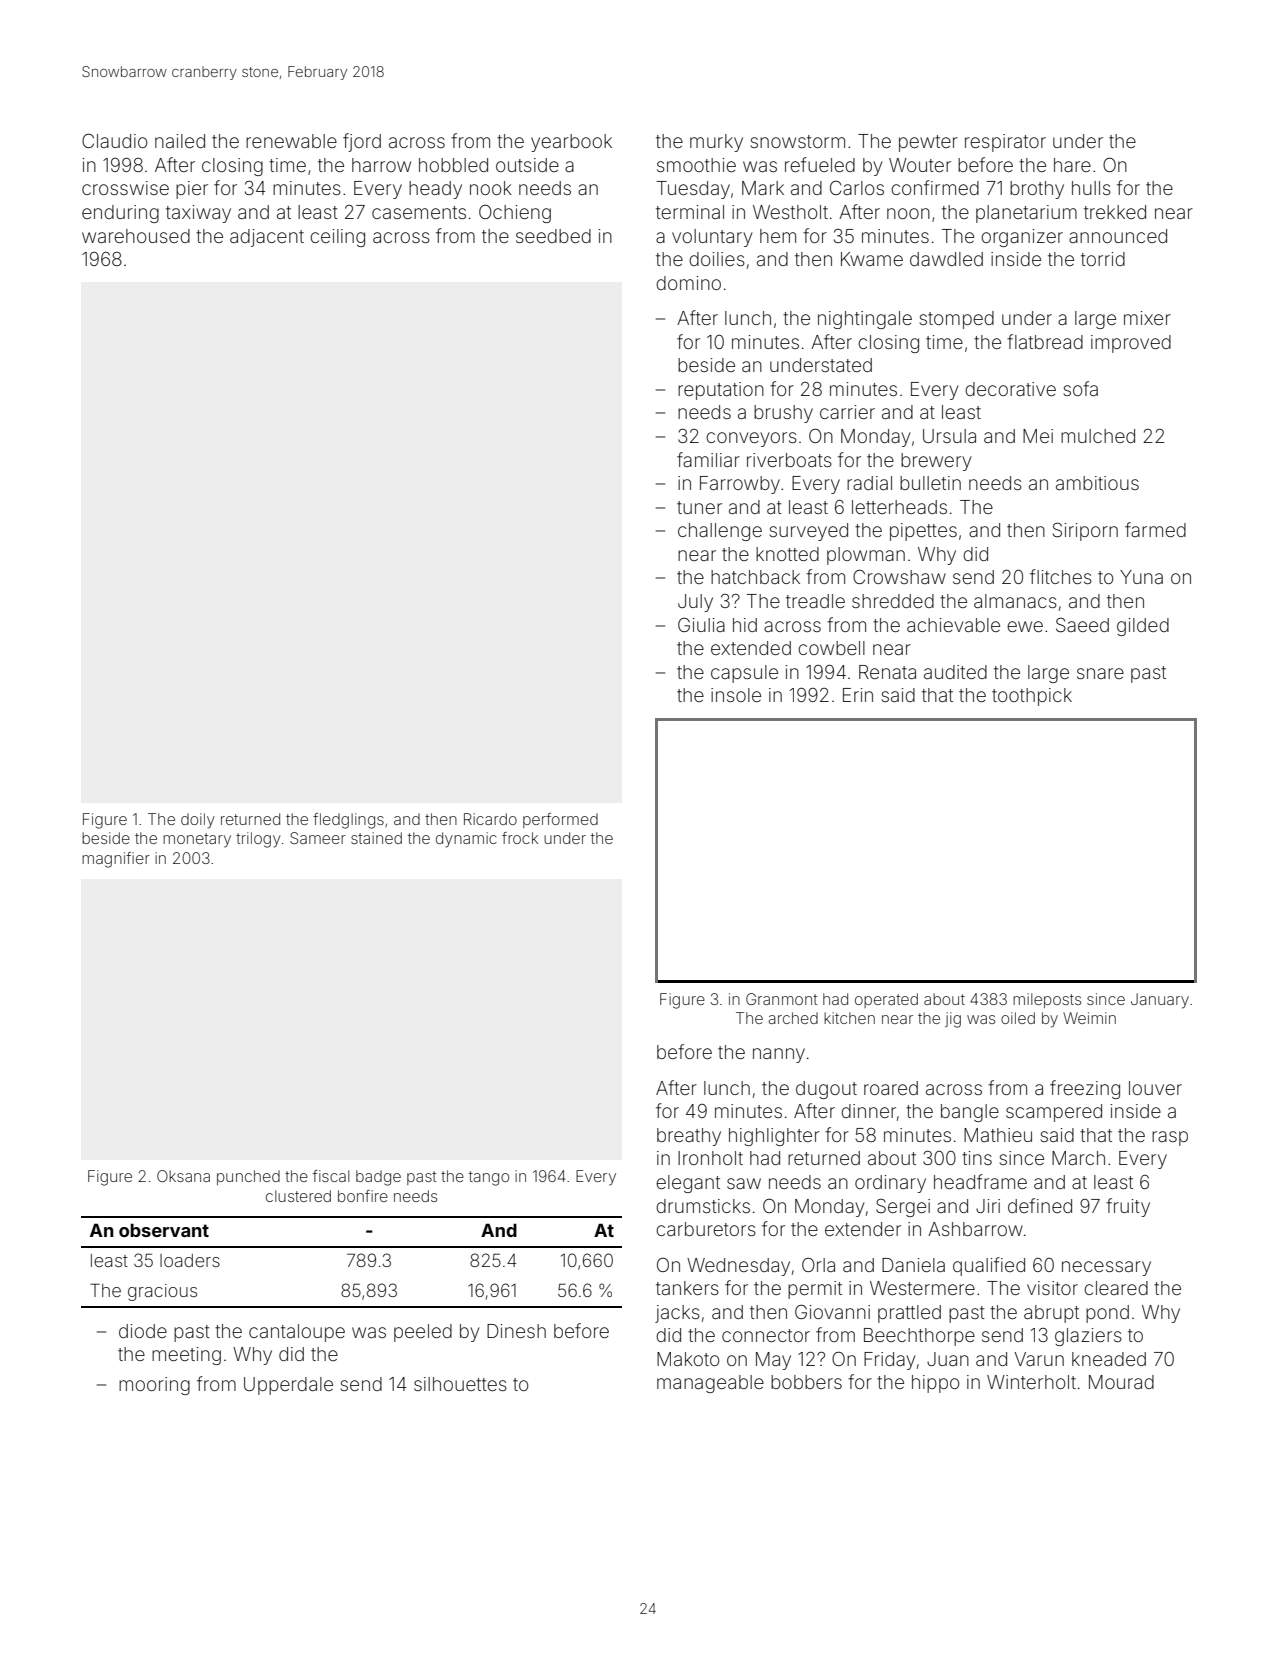  I want to click on challenge, so click(720, 532).
